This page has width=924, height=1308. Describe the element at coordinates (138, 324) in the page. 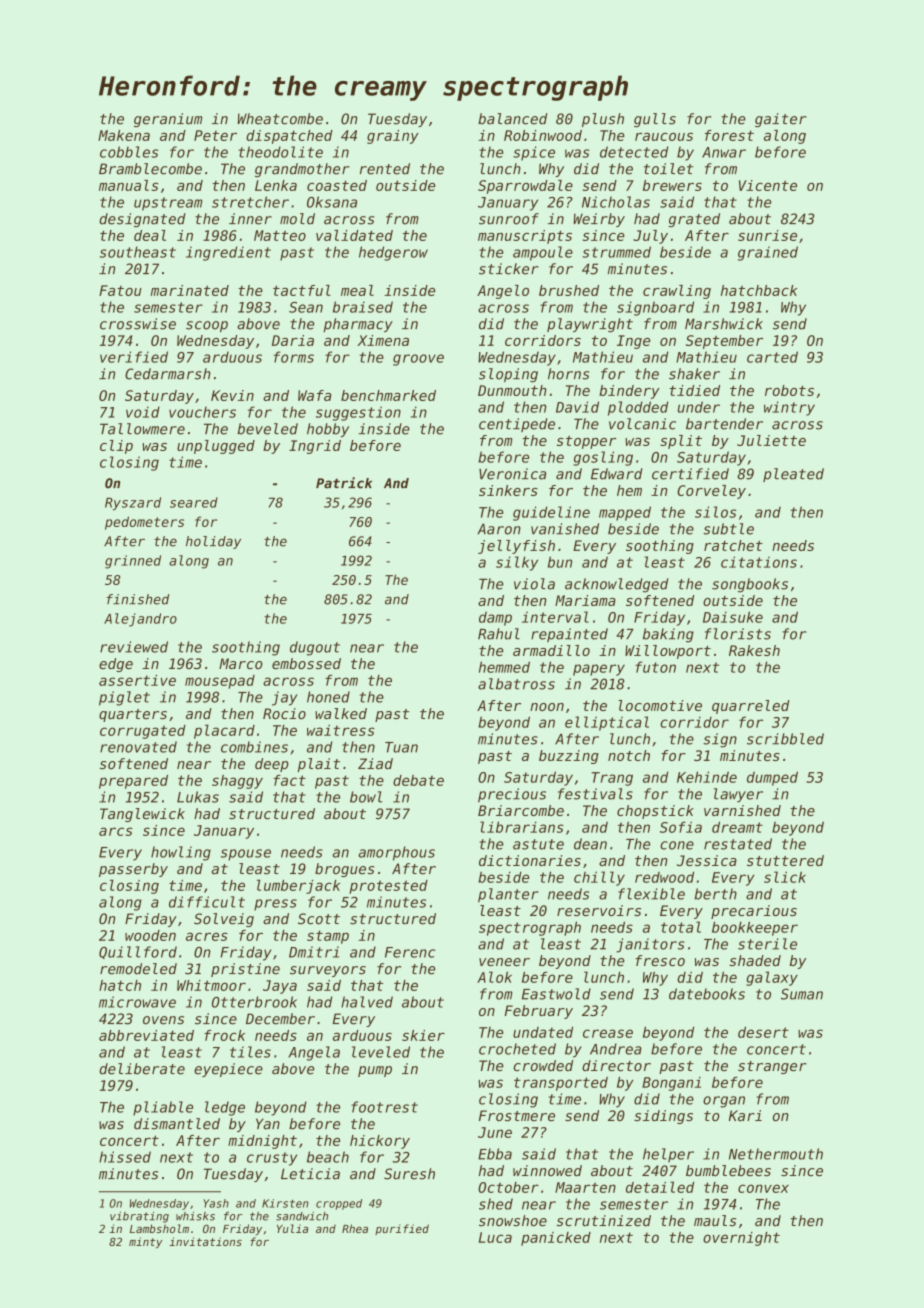

I see `crosswise` at that location.
